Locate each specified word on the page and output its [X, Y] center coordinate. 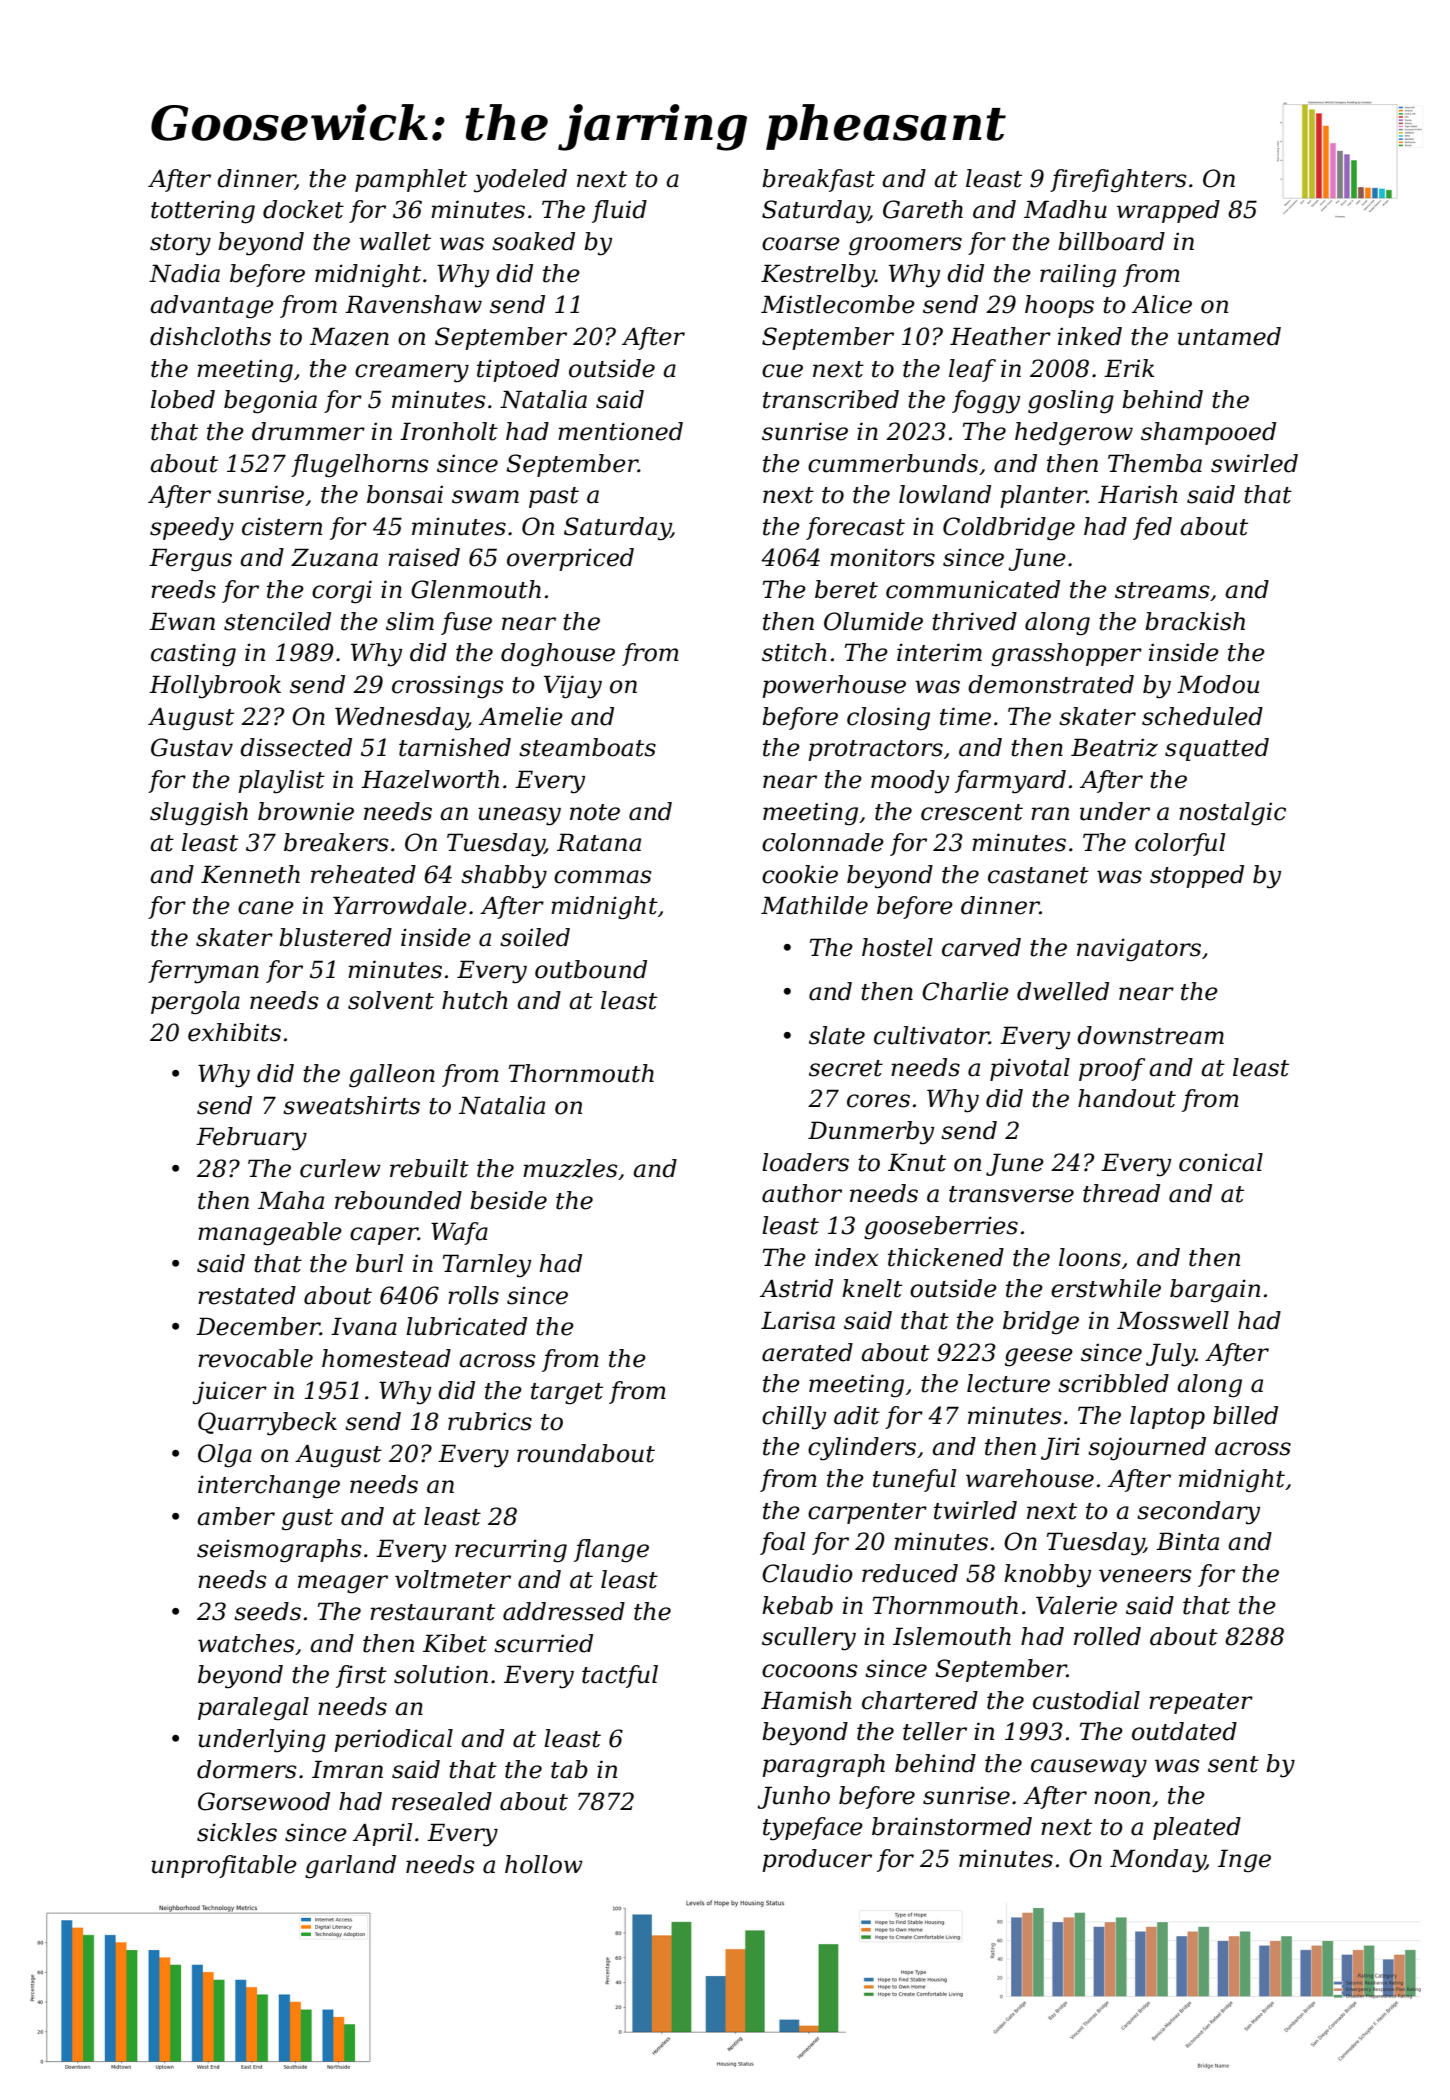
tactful [620, 1676]
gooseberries [941, 1228]
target [567, 1394]
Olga [225, 1456]
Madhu [1065, 209]
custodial [1086, 1700]
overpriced [570, 559]
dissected [296, 747]
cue [782, 371]
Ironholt [449, 431]
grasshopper [1066, 655]
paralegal [253, 1708]
